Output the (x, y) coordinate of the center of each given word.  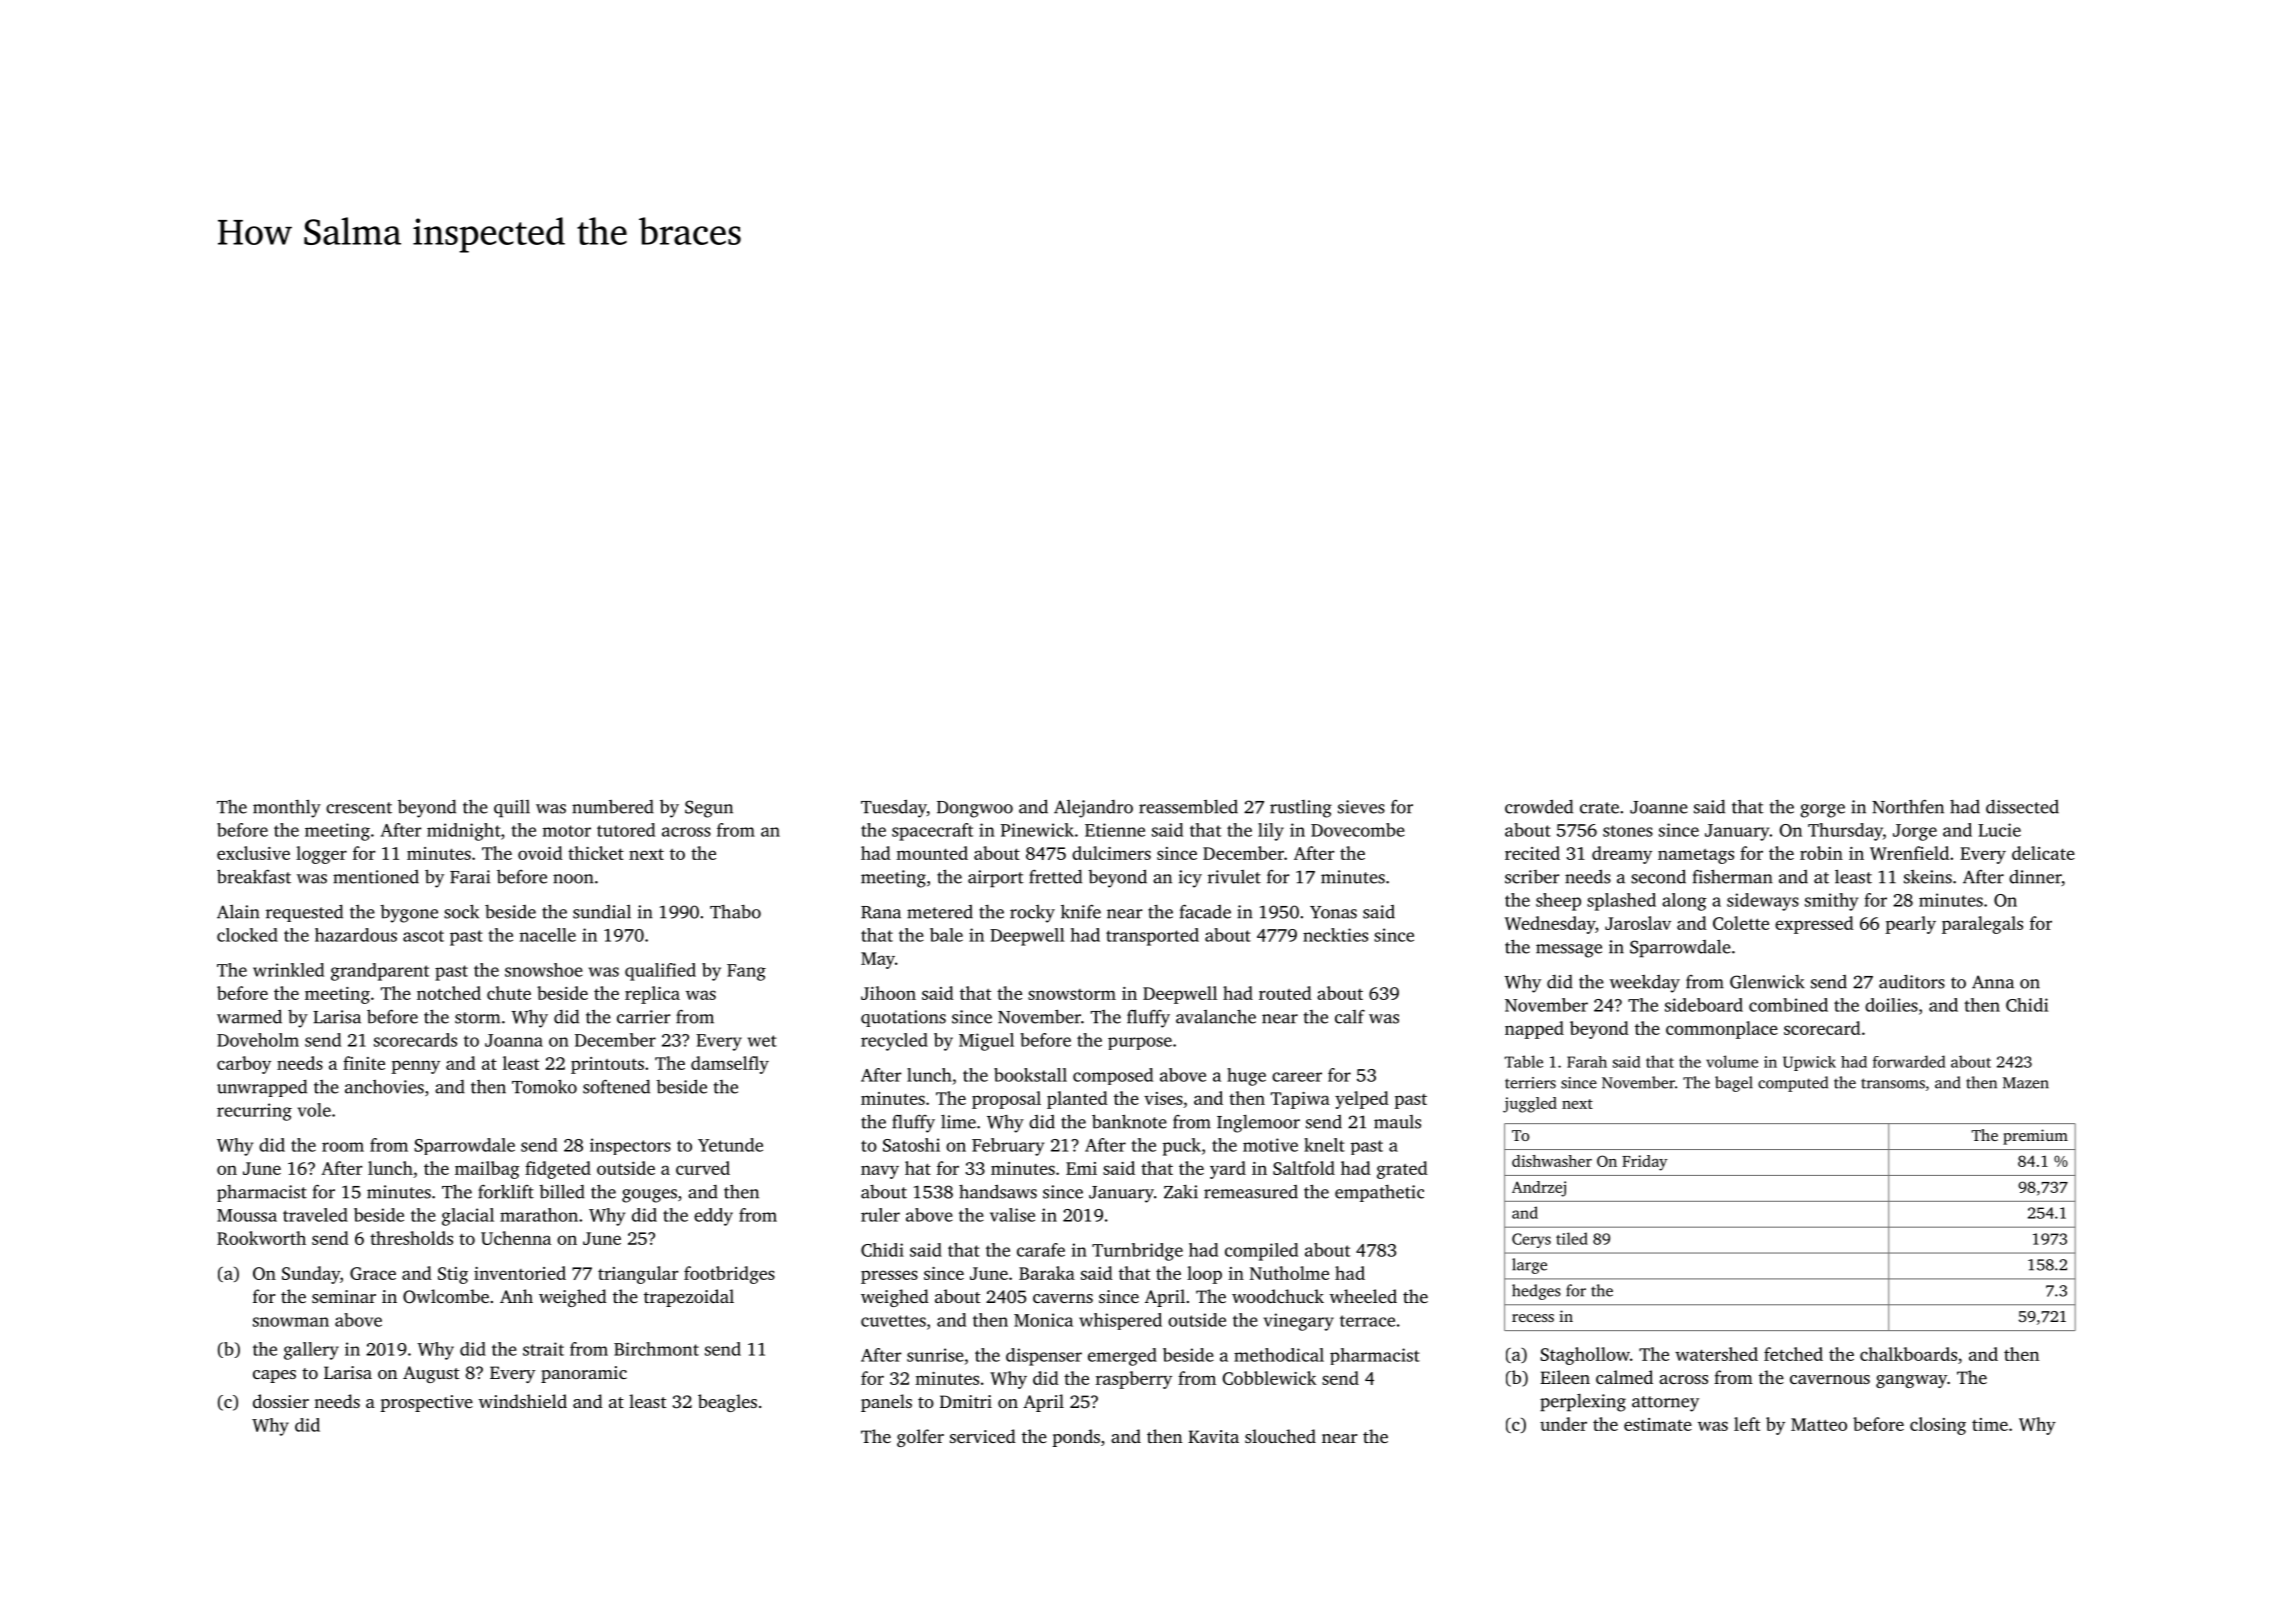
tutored (626, 830)
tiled (1572, 1238)
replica (652, 995)
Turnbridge (1137, 1252)
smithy (1831, 902)
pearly (1910, 925)
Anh (516, 1296)
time (1990, 1424)
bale (946, 935)
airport (996, 879)
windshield (523, 1401)
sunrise (935, 1355)
